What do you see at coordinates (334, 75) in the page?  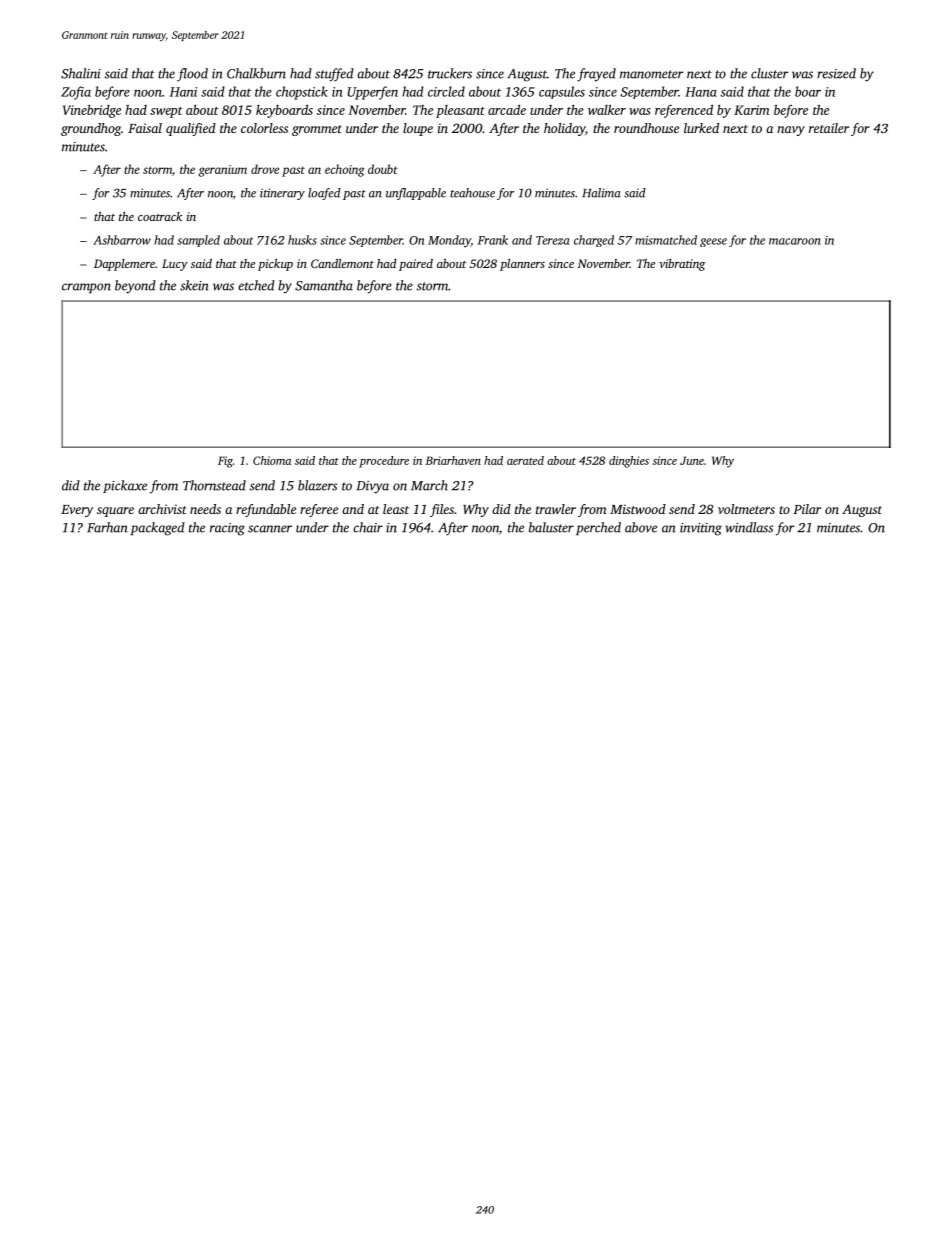 I see `stuffed` at bounding box center [334, 75].
